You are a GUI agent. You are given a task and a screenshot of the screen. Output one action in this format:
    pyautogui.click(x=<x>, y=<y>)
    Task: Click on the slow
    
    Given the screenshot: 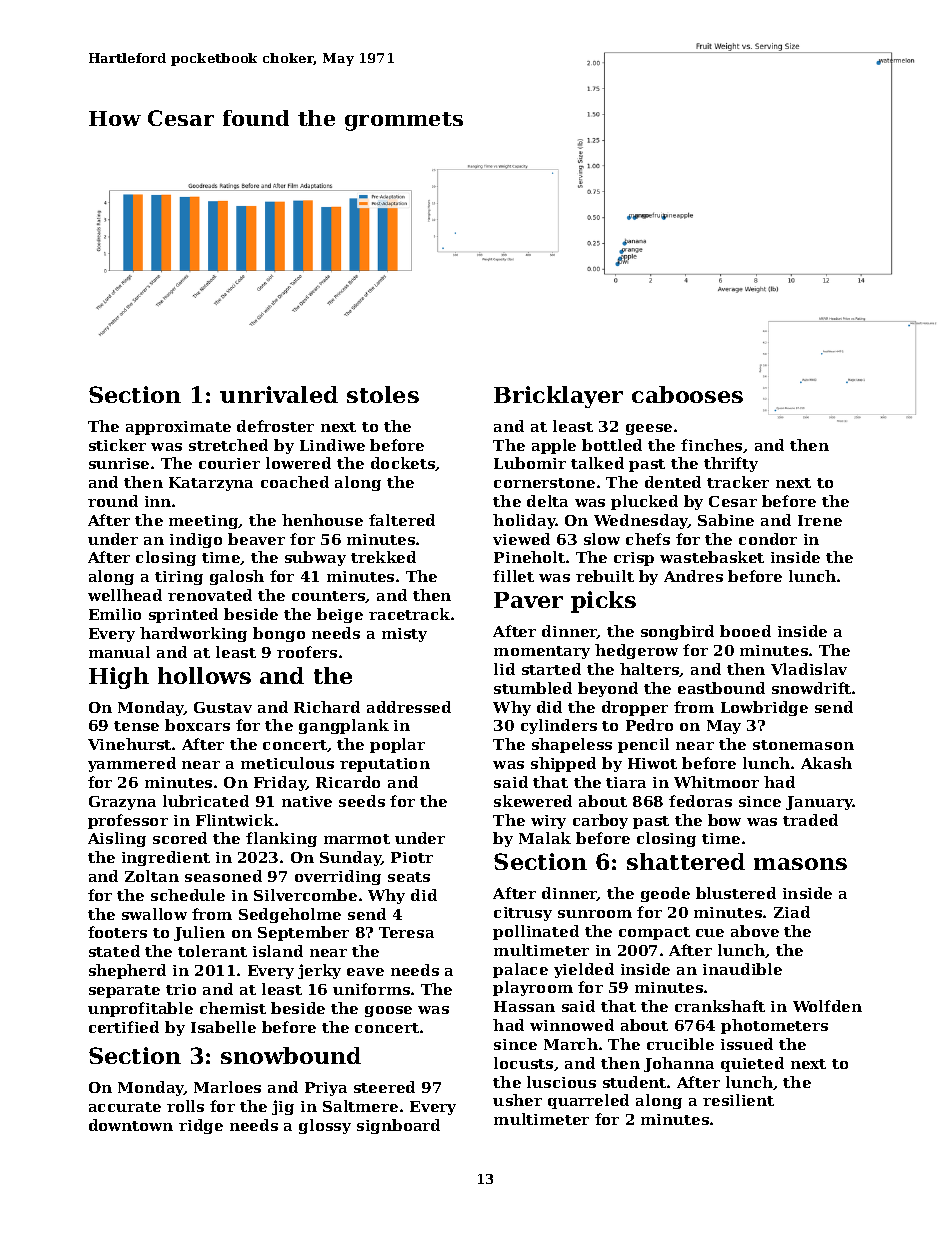 What is the action you would take?
    pyautogui.click(x=602, y=539)
